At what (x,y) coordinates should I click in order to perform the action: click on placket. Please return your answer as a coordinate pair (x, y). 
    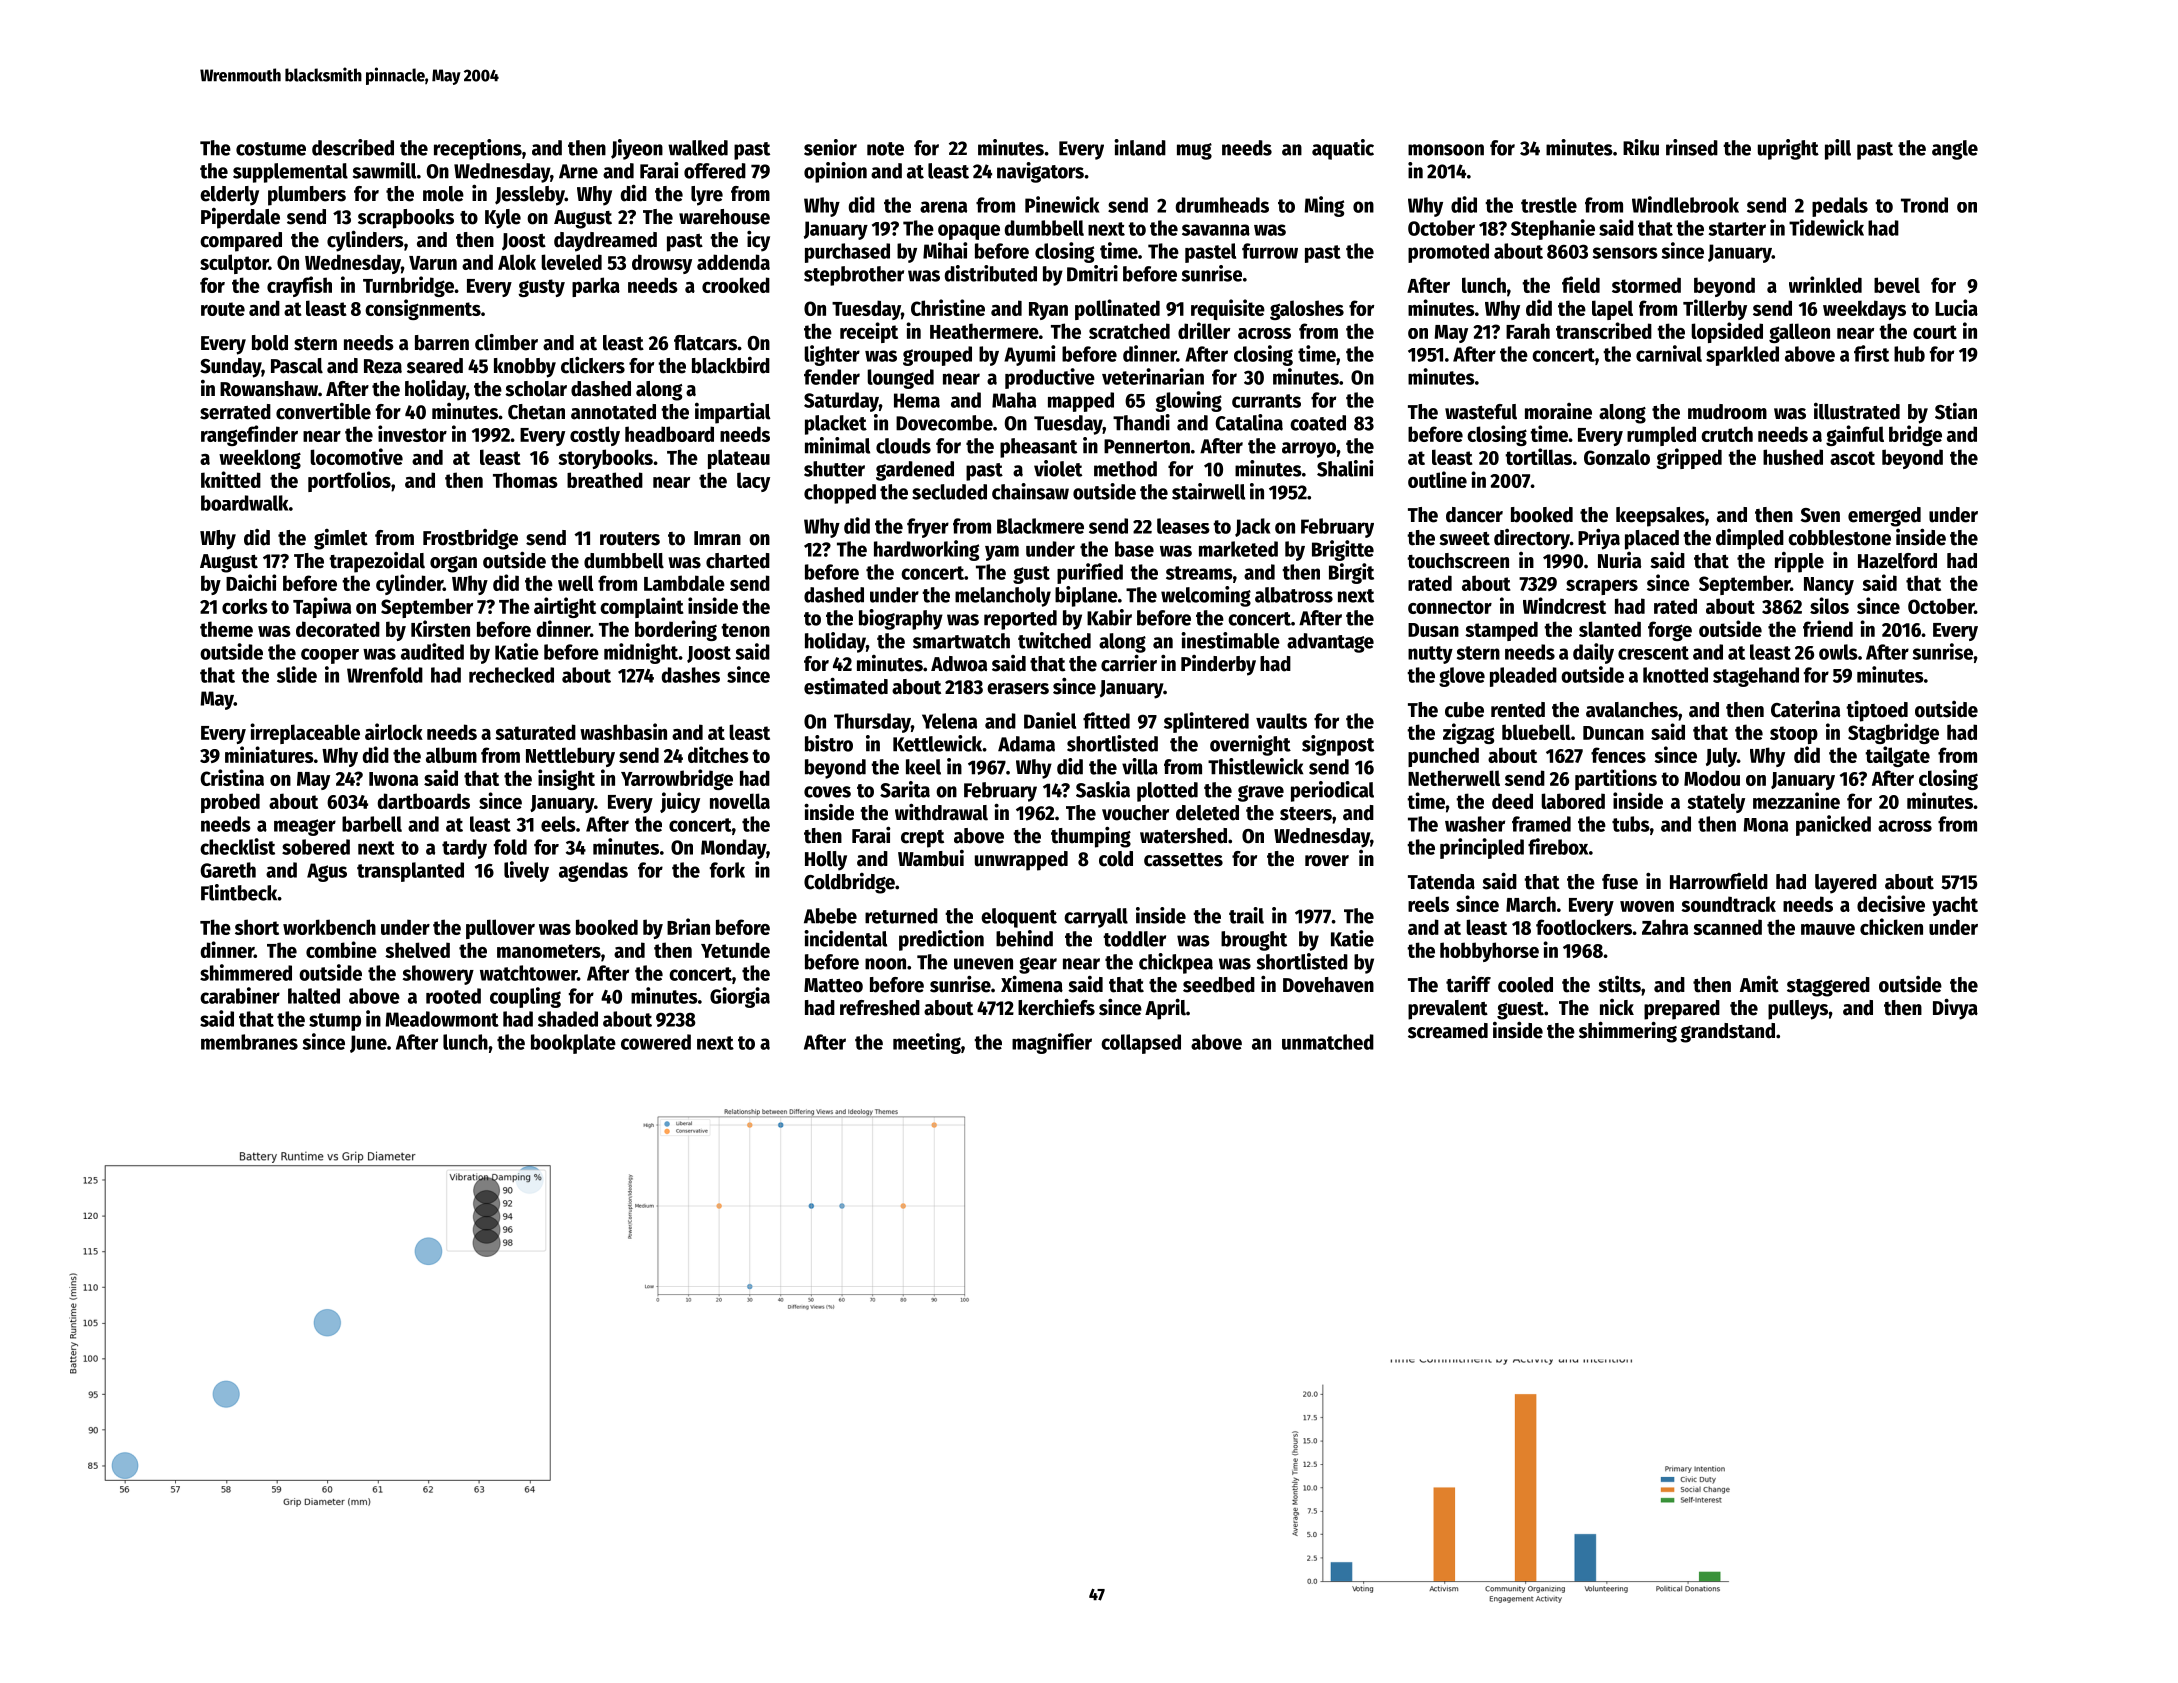
    Looking at the image, I should click on (836, 425).
